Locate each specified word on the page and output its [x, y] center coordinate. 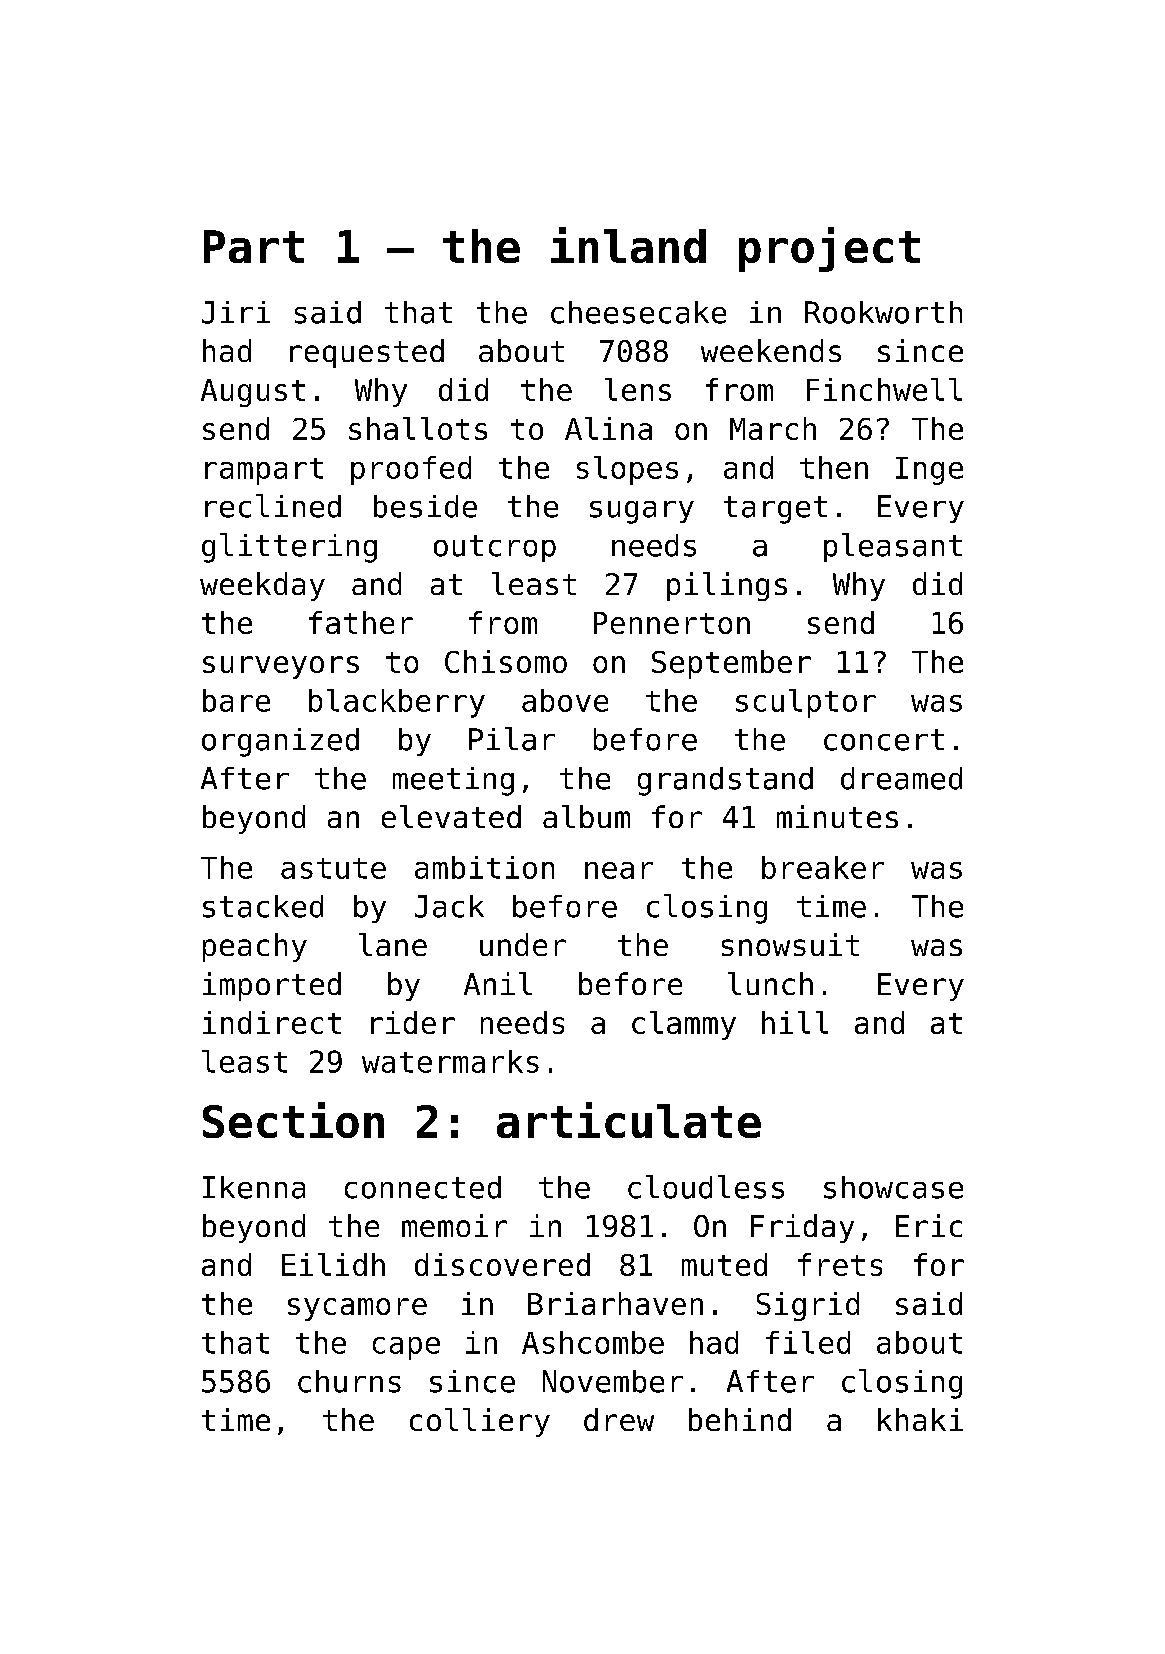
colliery [480, 1422]
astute [333, 868]
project [829, 249]
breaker [823, 867]
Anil [498, 983]
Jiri [236, 312]
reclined [273, 506]
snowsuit [790, 944]
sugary [642, 512]
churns [349, 1381]
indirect [272, 1022]
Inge [929, 471]
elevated [451, 816]
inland [628, 245]
